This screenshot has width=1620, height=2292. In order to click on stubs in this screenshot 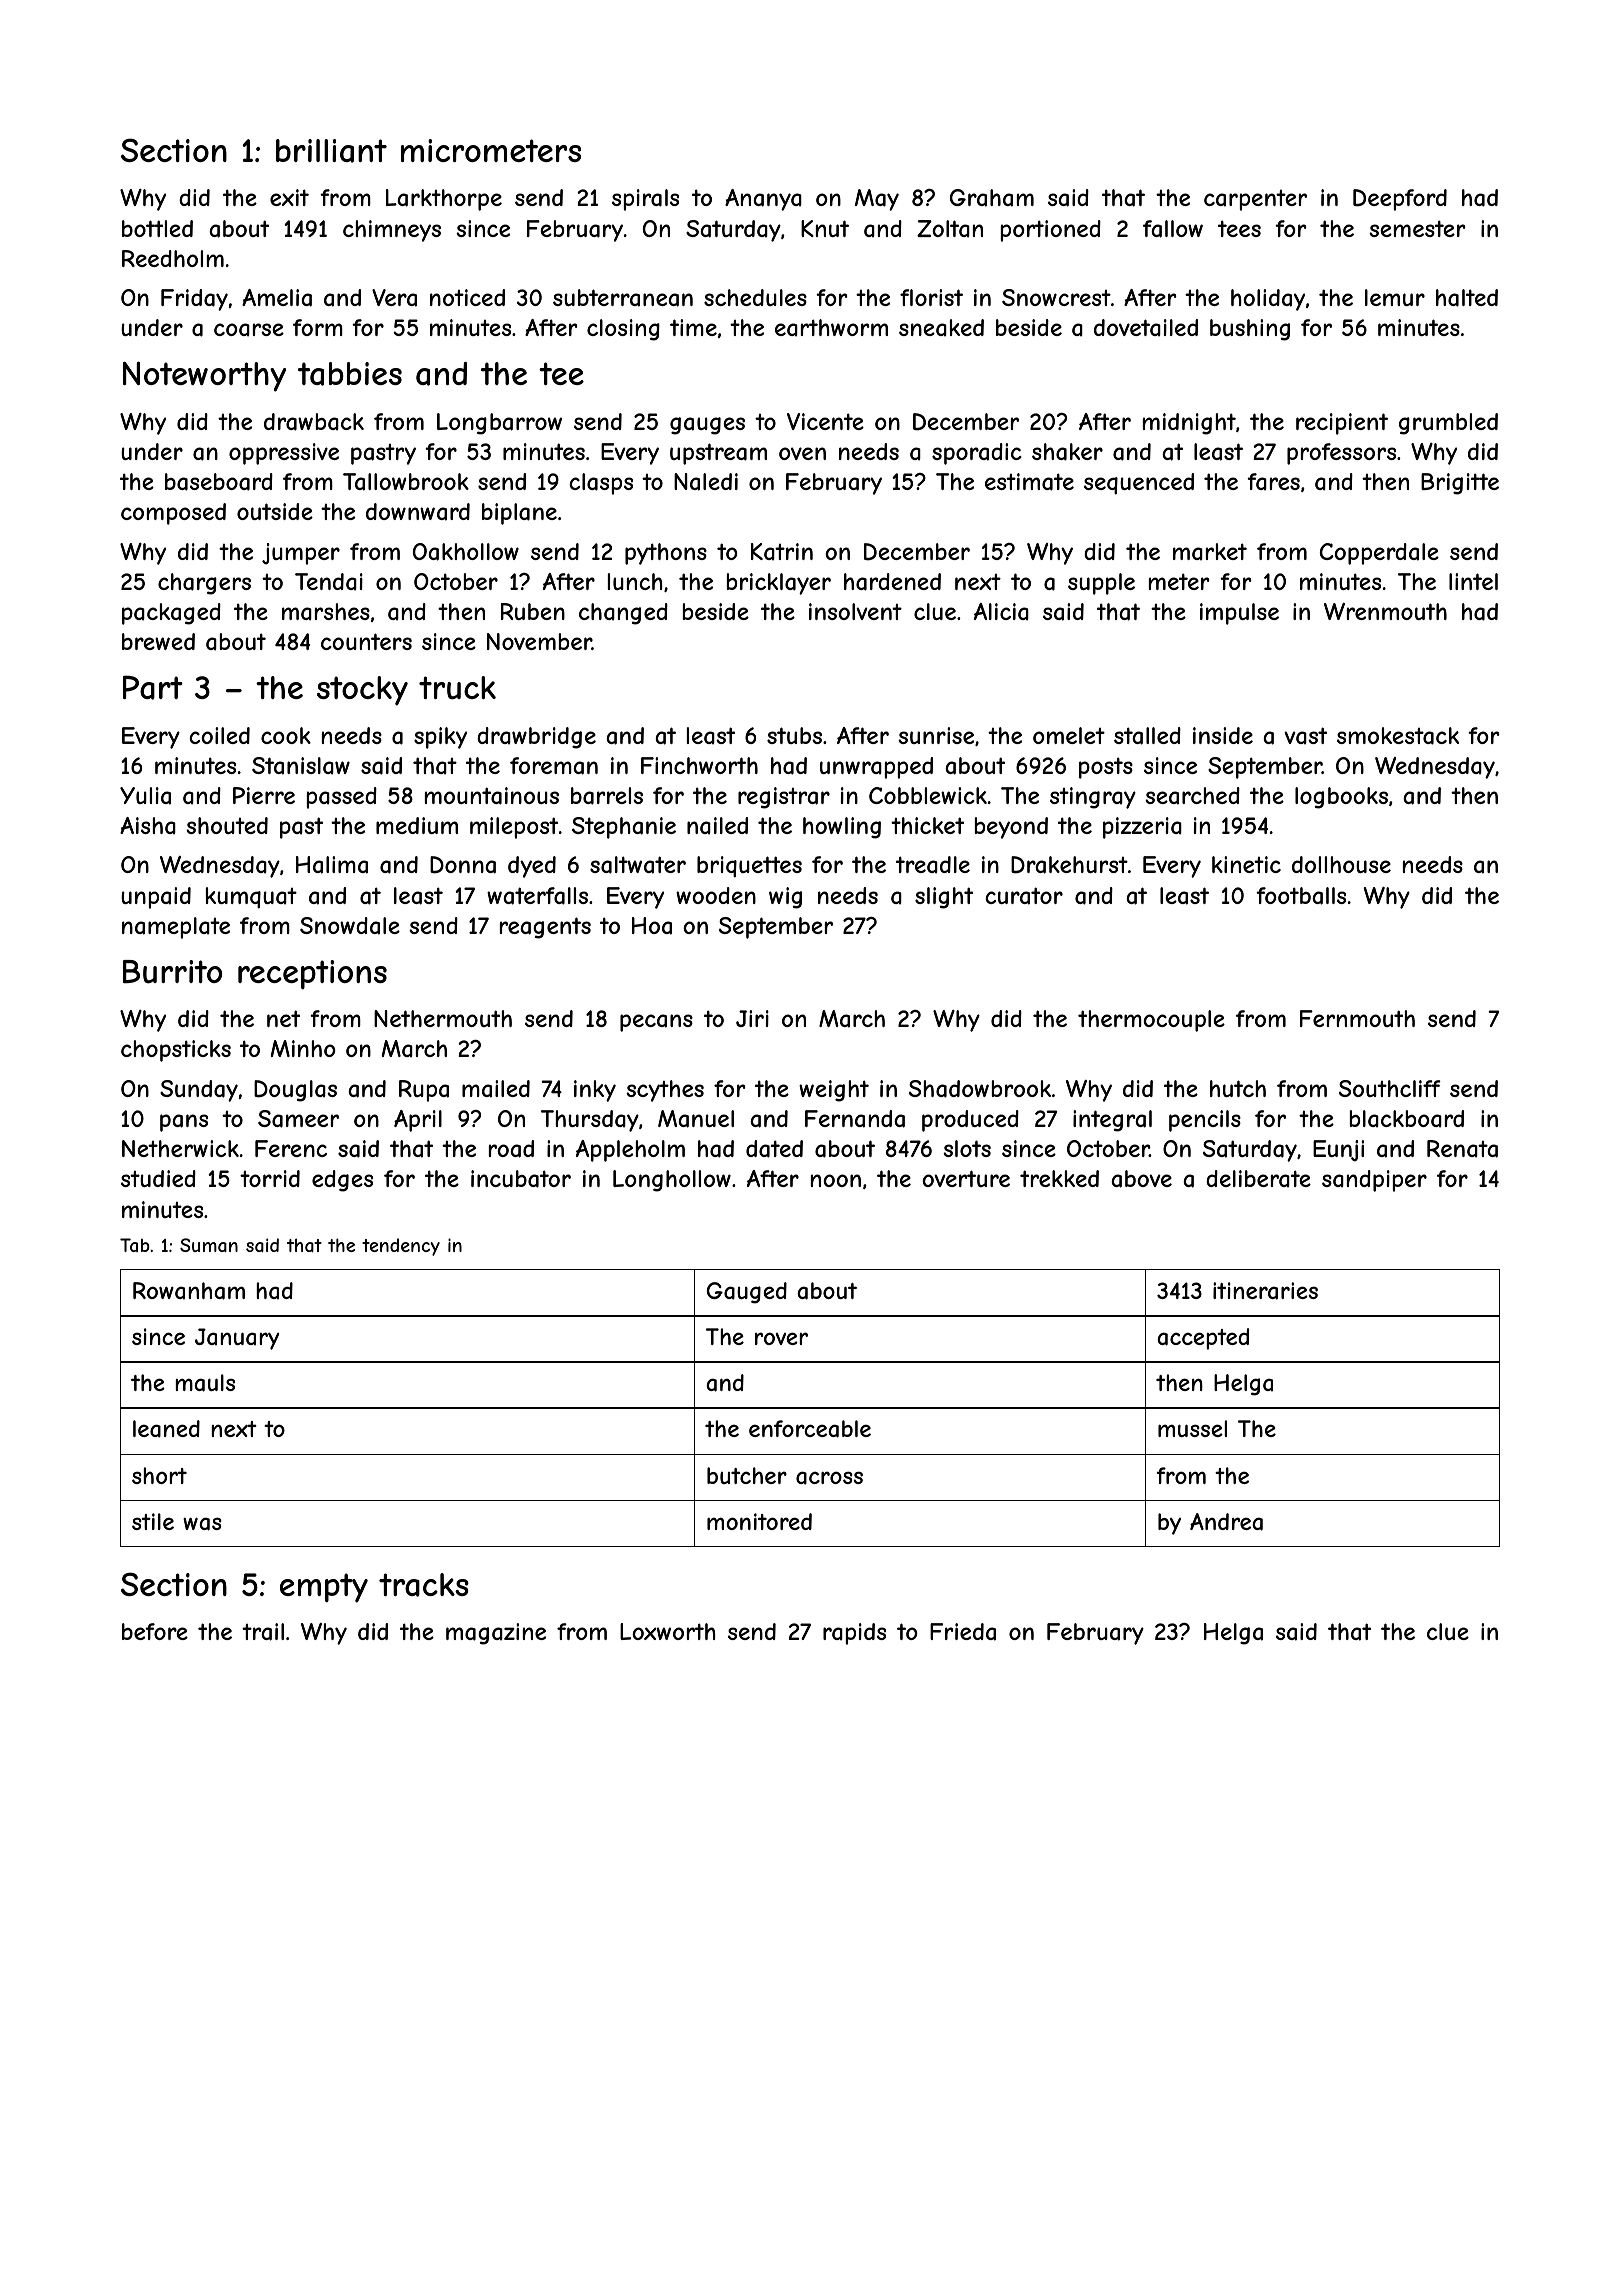, I will do `click(794, 735)`.
